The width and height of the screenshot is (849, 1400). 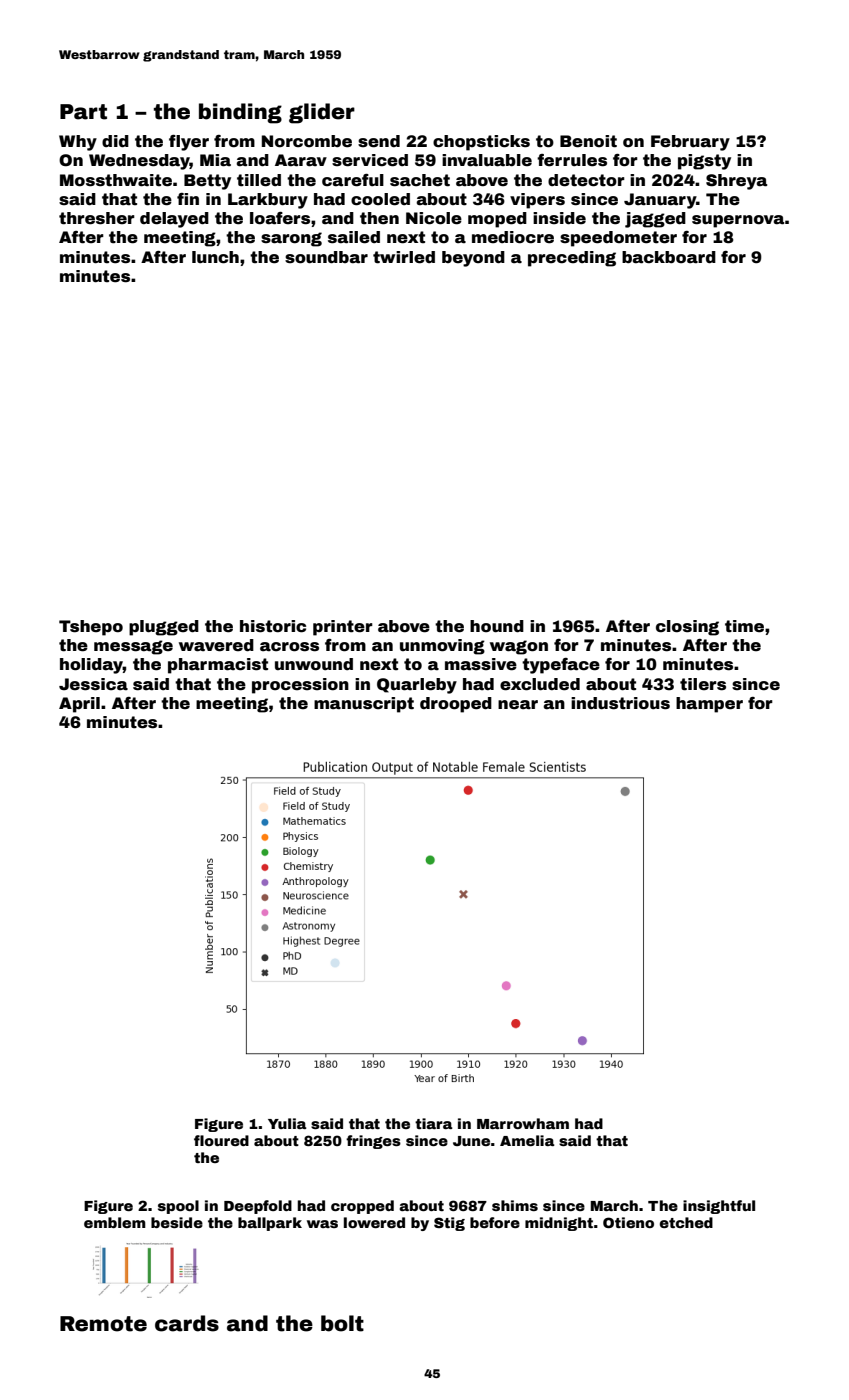 What do you see at coordinates (628, 1222) in the screenshot?
I see `Otieno` at bounding box center [628, 1222].
